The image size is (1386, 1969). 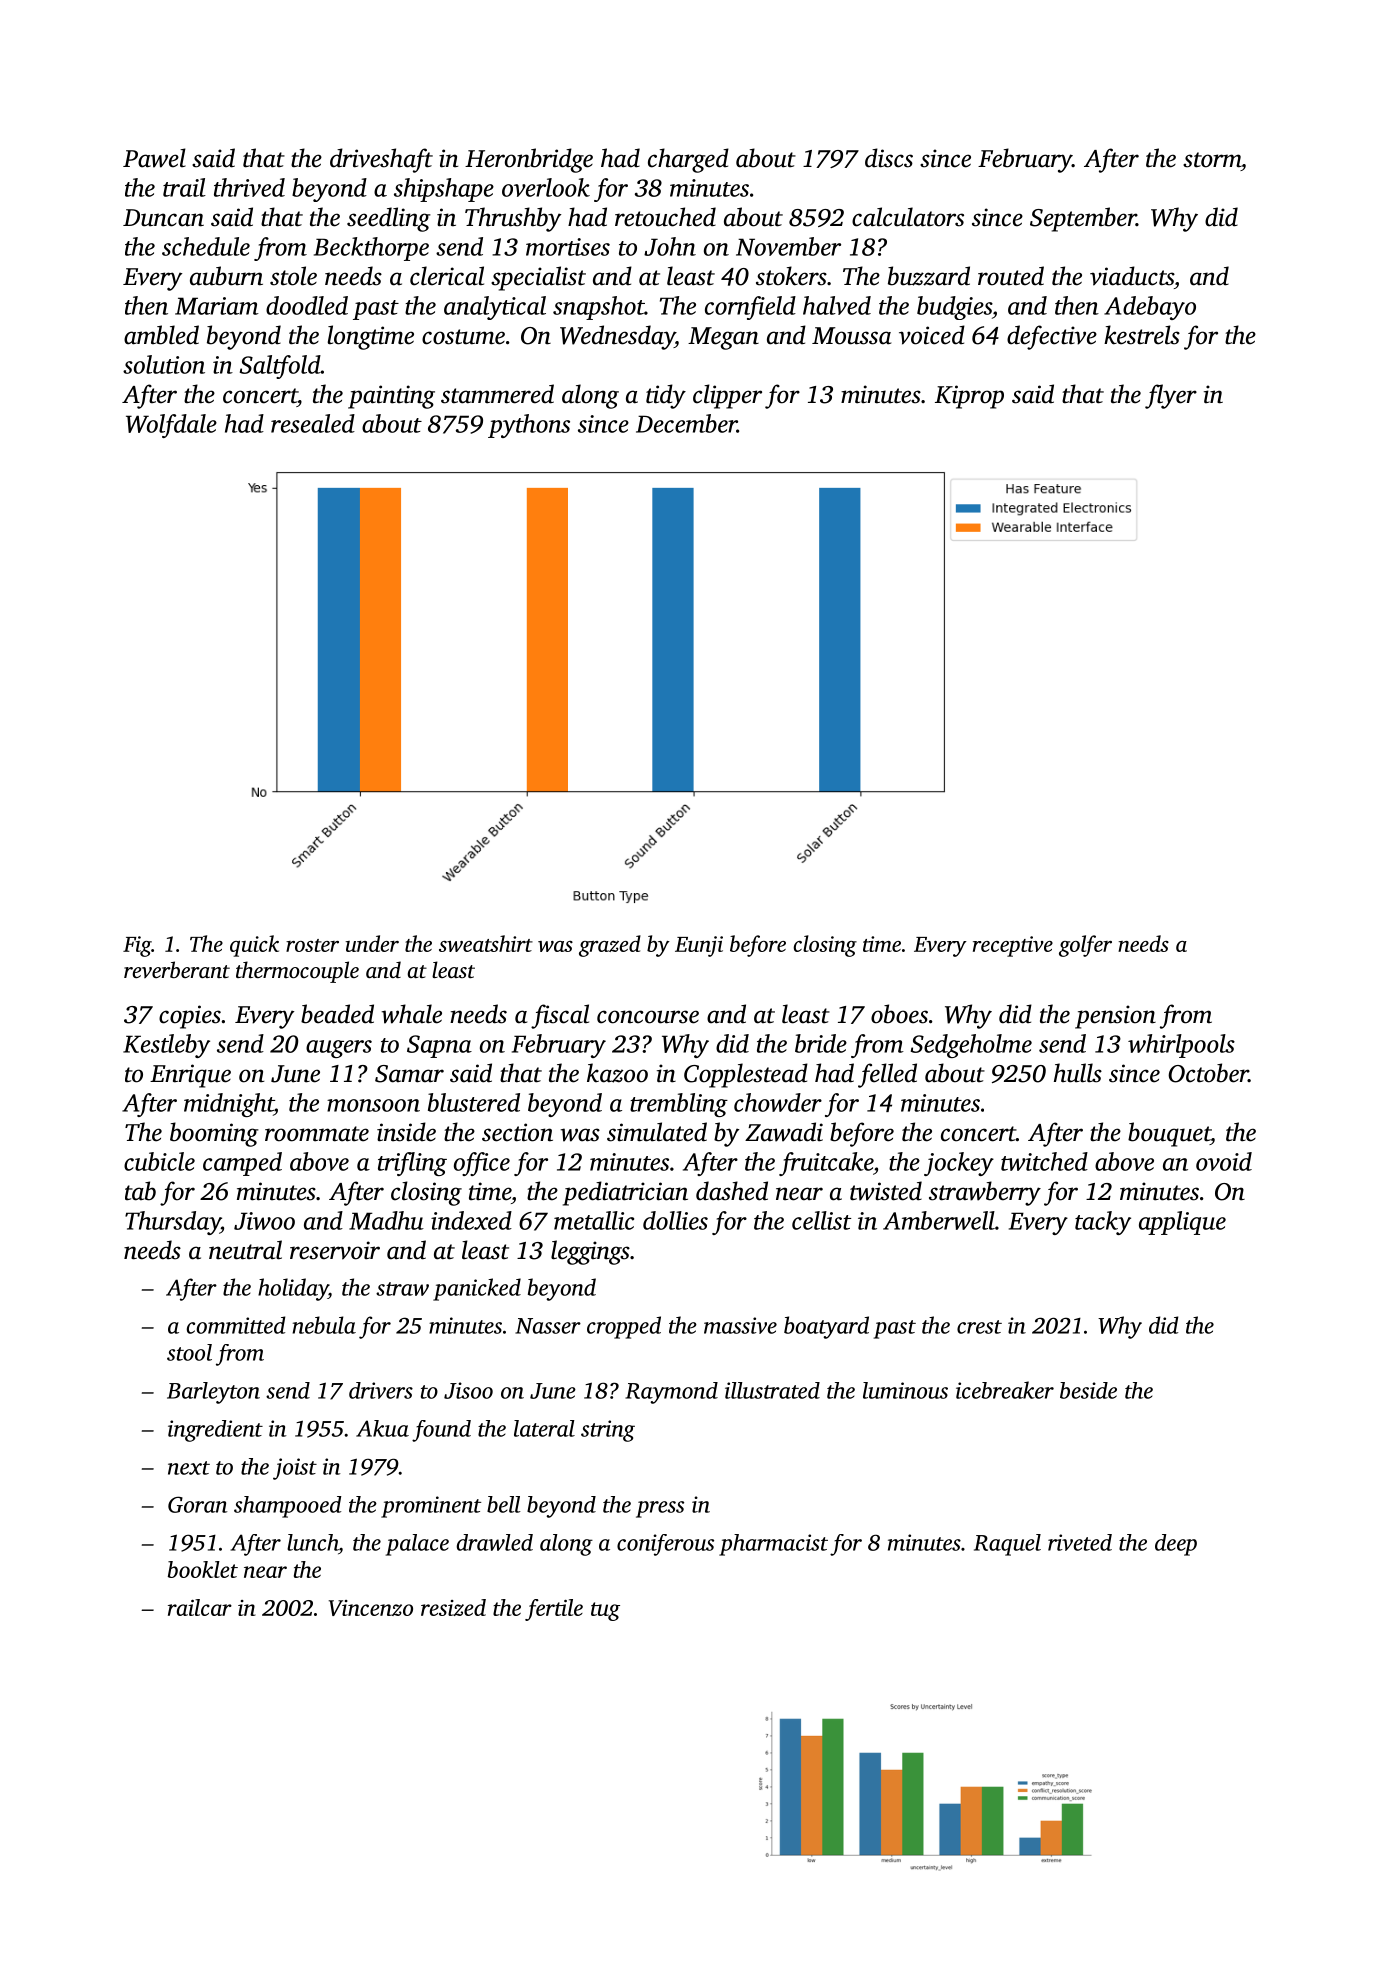 I want to click on resealed, so click(x=313, y=423).
